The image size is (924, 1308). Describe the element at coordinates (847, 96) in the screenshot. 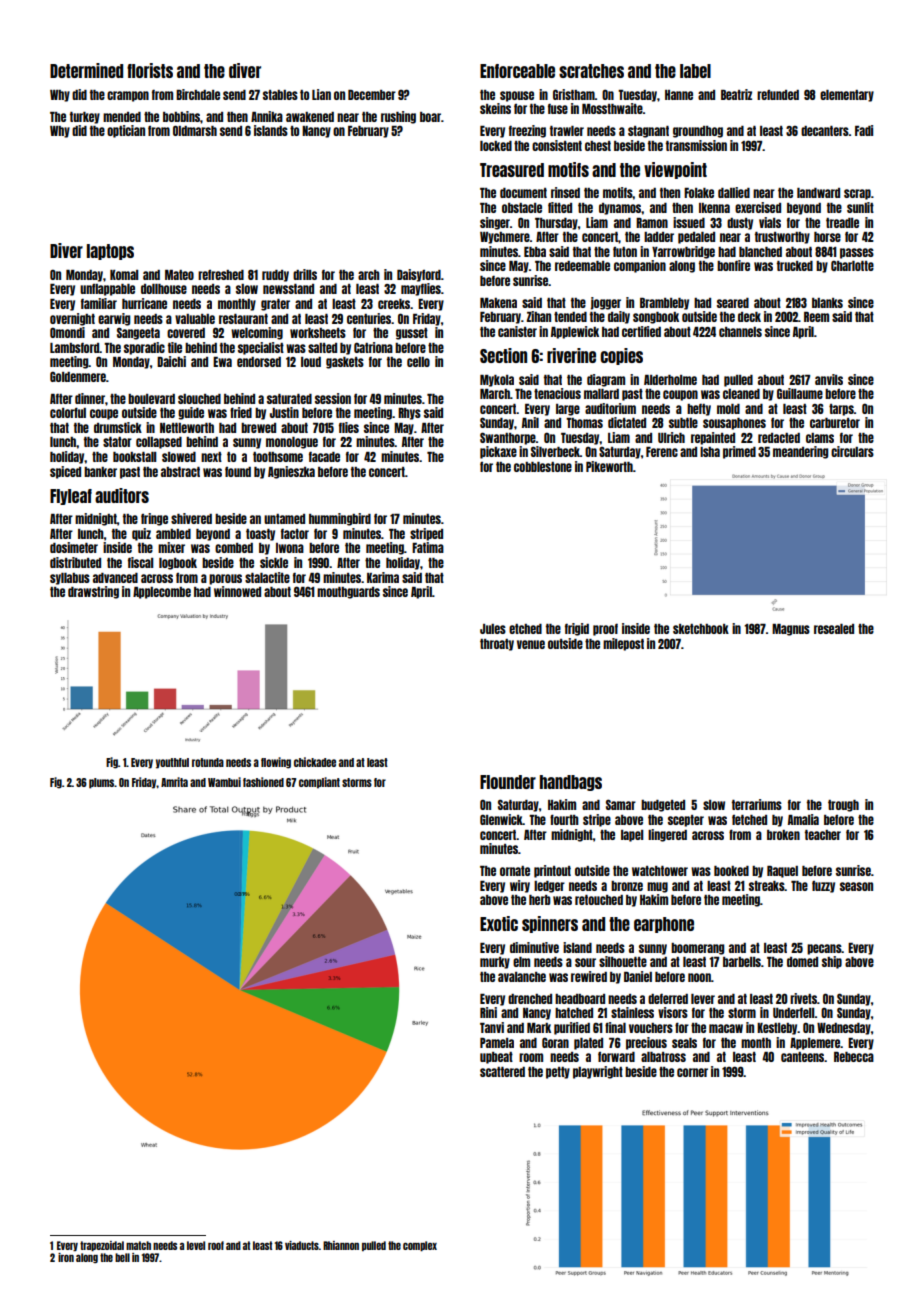

I see `elementary` at that location.
